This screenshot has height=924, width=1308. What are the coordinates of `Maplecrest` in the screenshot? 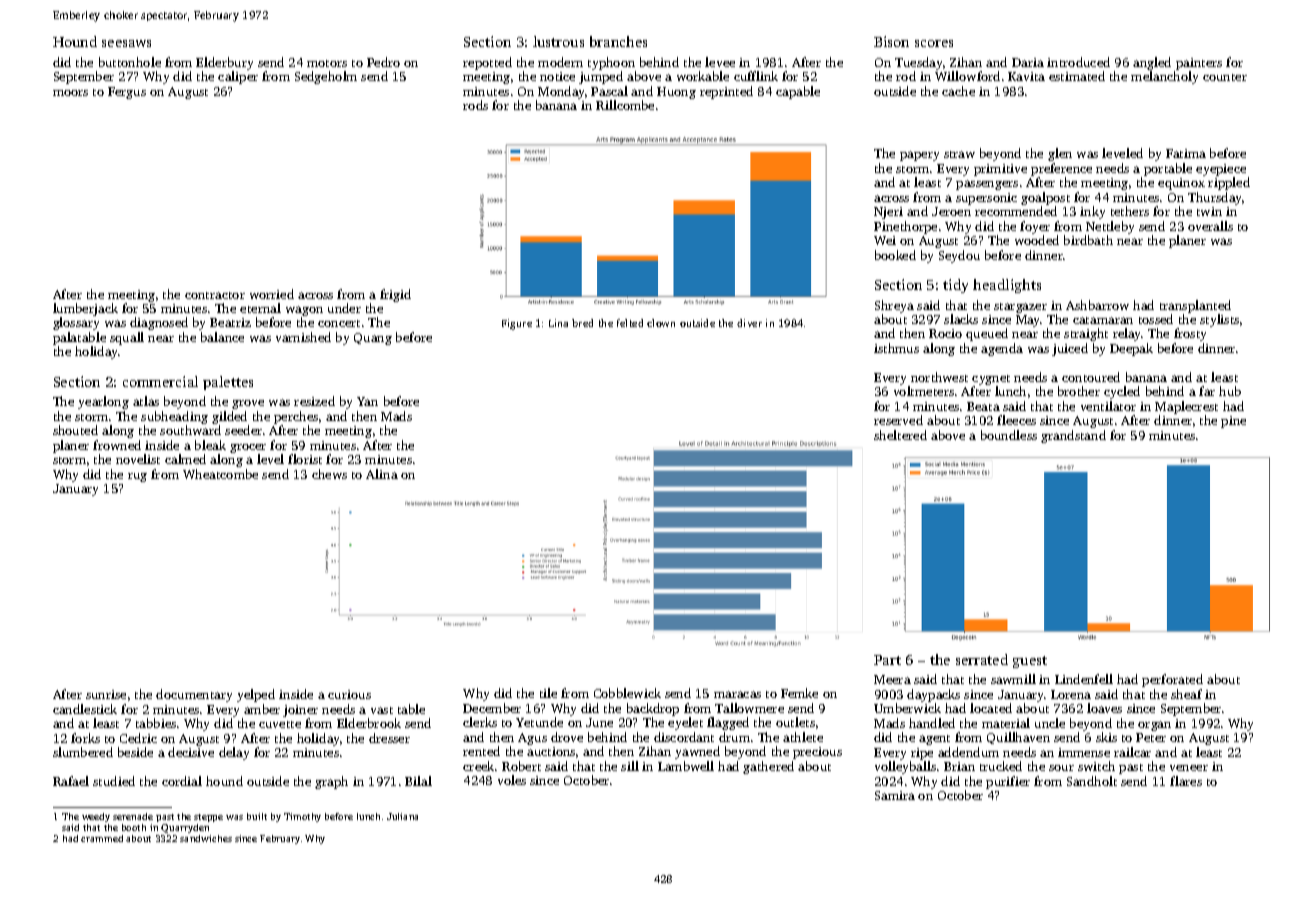 It's located at (1186, 407).
